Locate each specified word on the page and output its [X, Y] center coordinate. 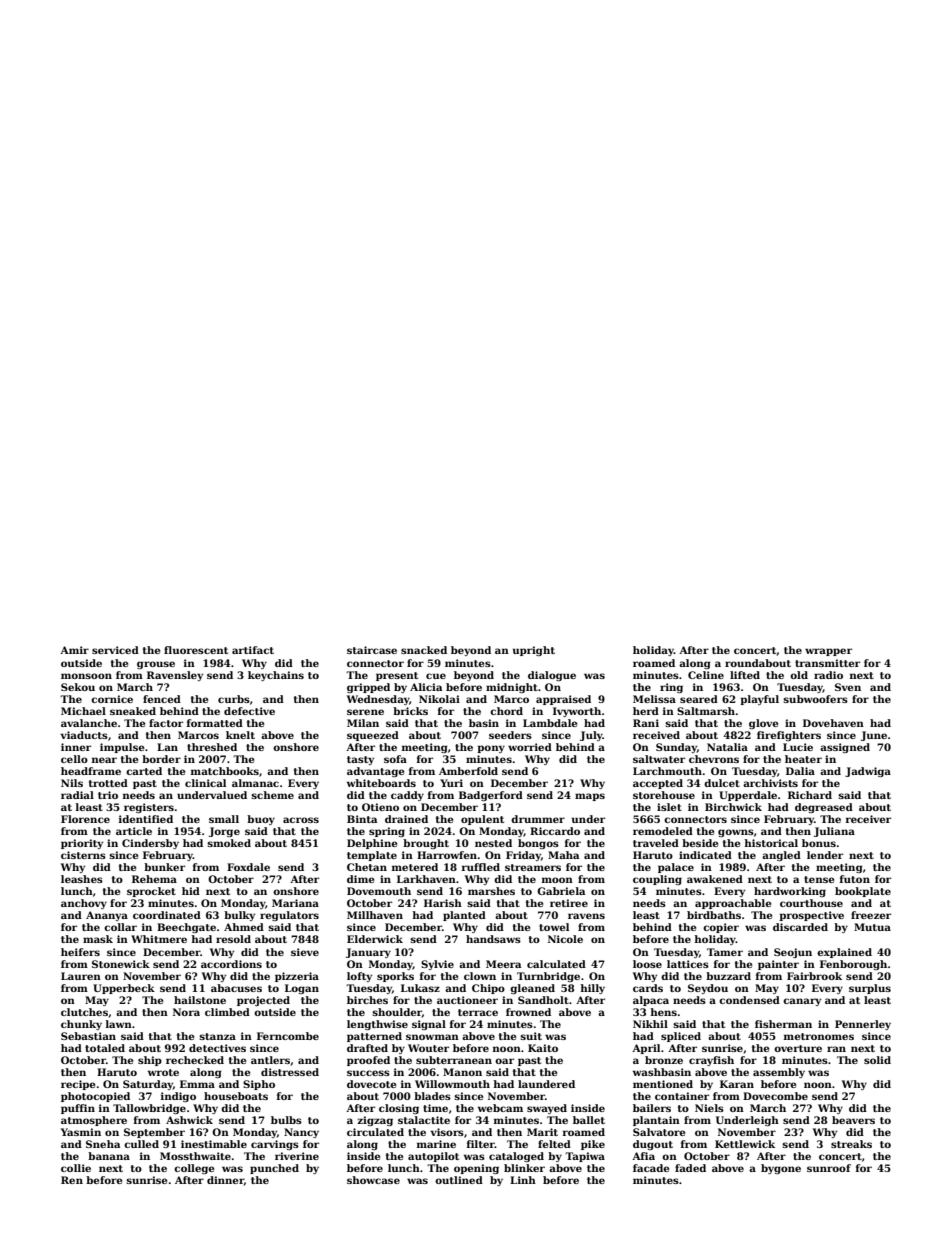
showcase [373, 1180]
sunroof [829, 1168]
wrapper [828, 652]
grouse [156, 665]
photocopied [95, 1097]
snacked [424, 650]
